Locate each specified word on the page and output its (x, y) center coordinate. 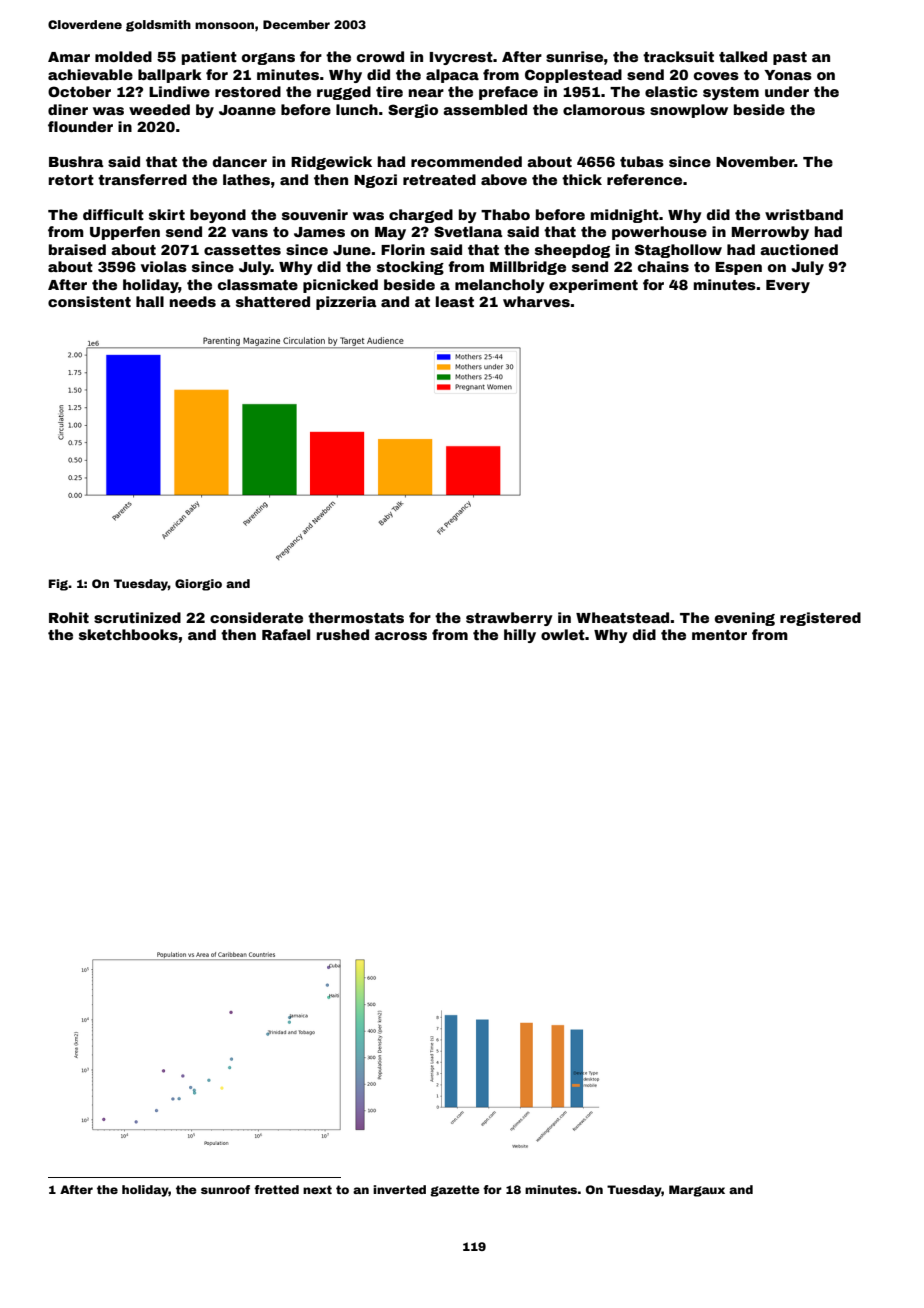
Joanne (247, 110)
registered (820, 619)
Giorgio (198, 585)
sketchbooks (128, 634)
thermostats (356, 617)
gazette (455, 1191)
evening (745, 619)
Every (788, 286)
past (790, 58)
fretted (276, 1189)
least (455, 301)
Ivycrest (461, 58)
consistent (89, 301)
